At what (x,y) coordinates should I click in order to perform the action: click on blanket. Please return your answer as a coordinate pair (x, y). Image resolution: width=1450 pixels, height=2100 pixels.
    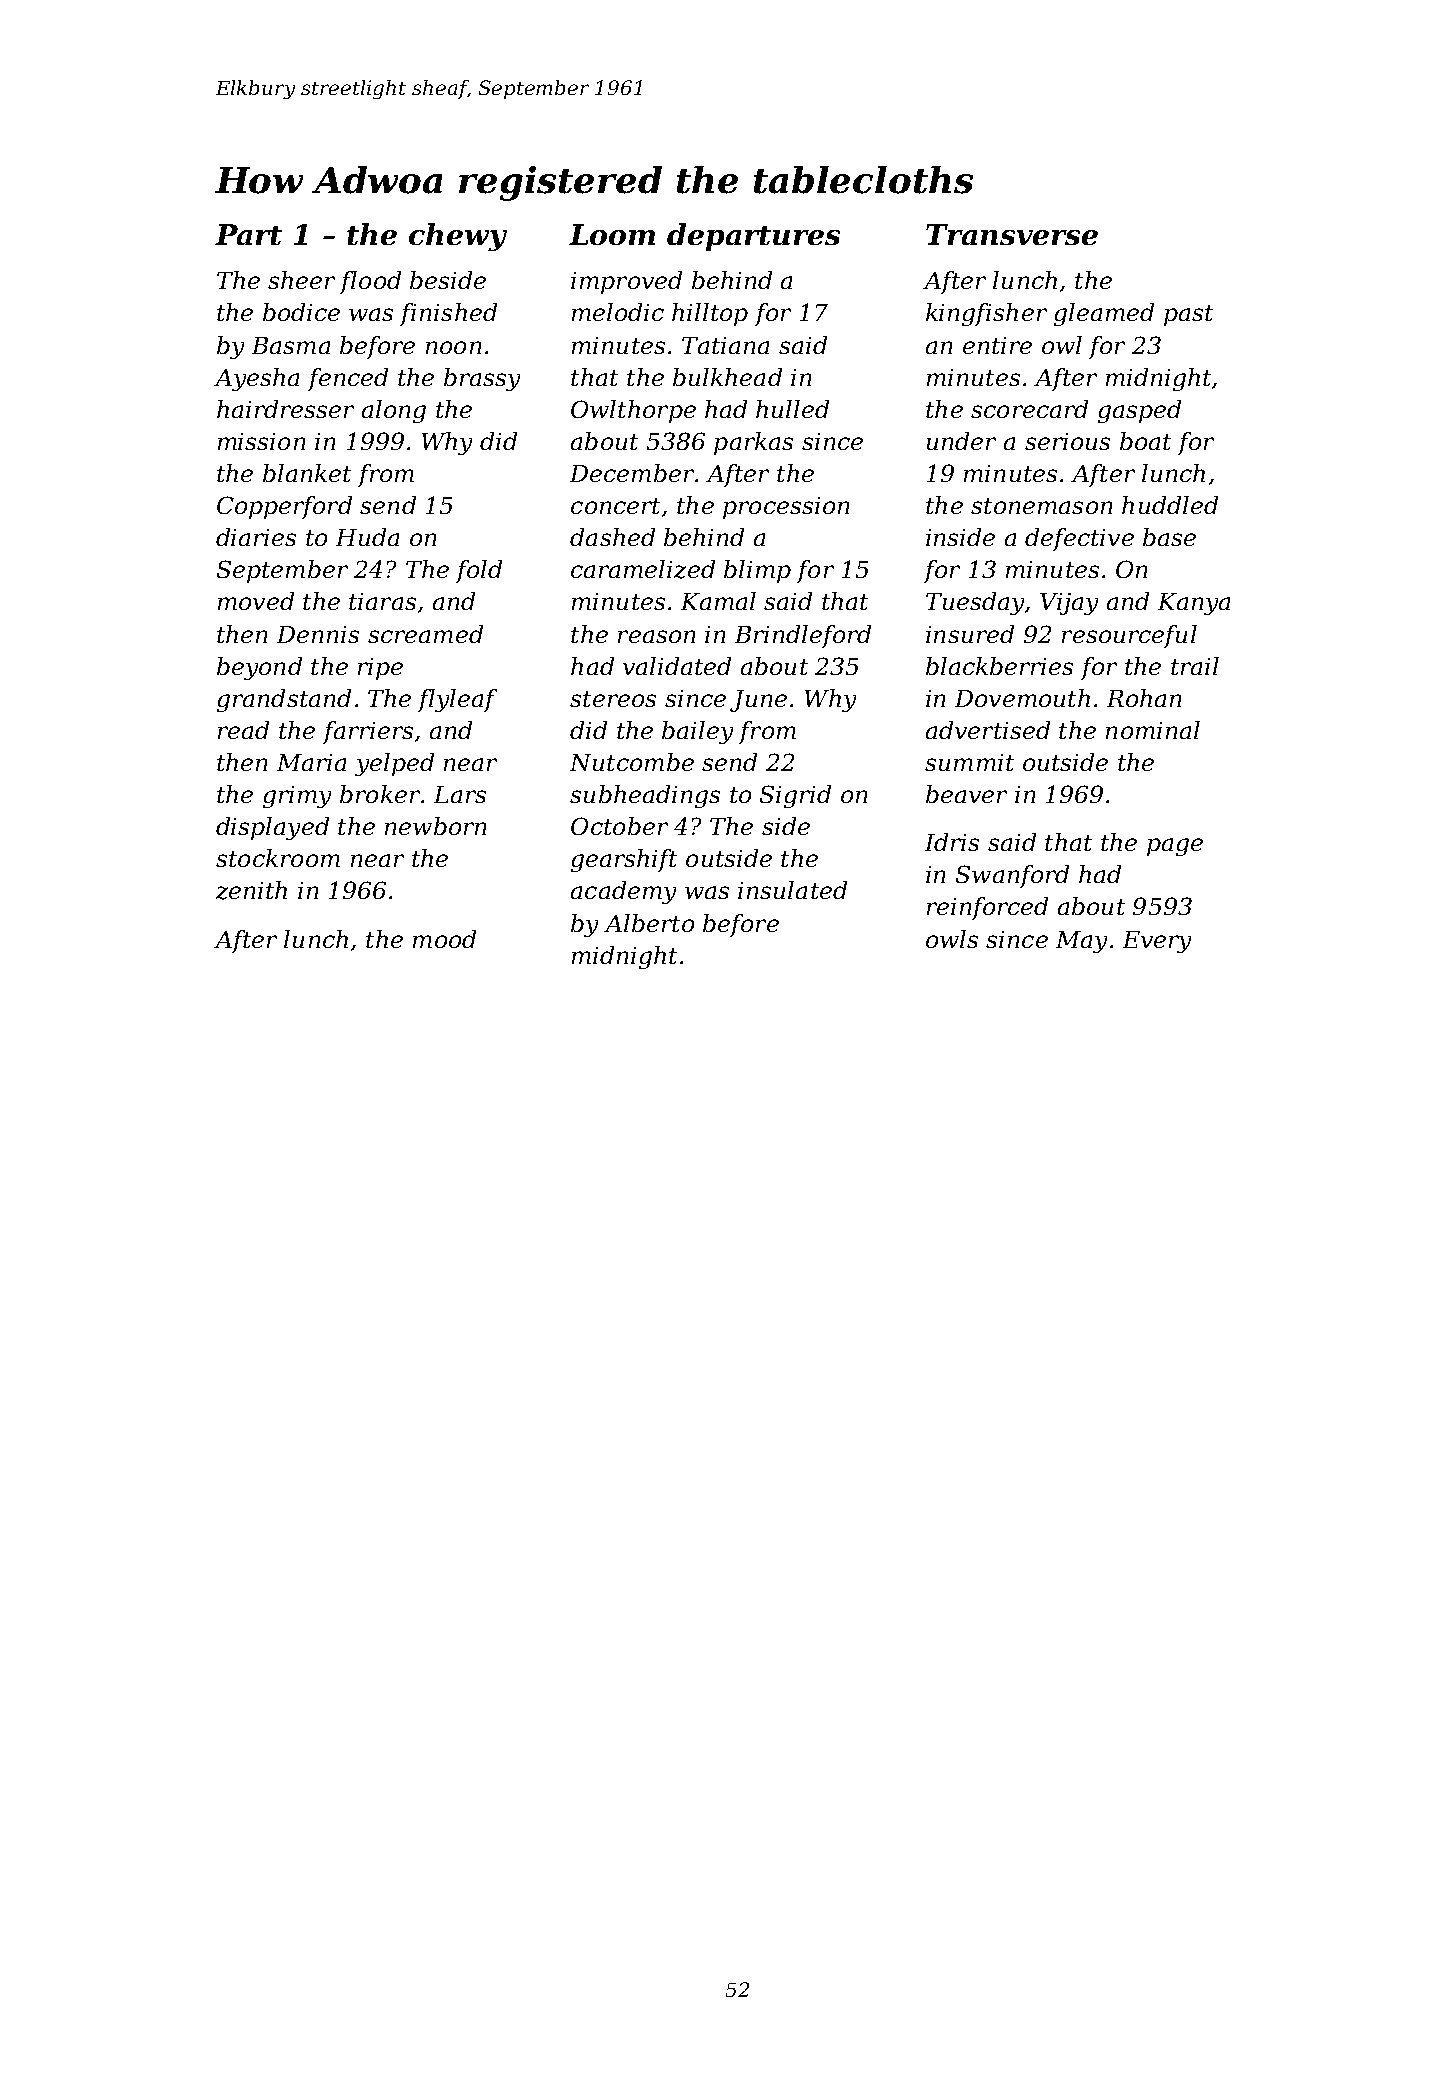
    Looking at the image, I should click on (307, 473).
